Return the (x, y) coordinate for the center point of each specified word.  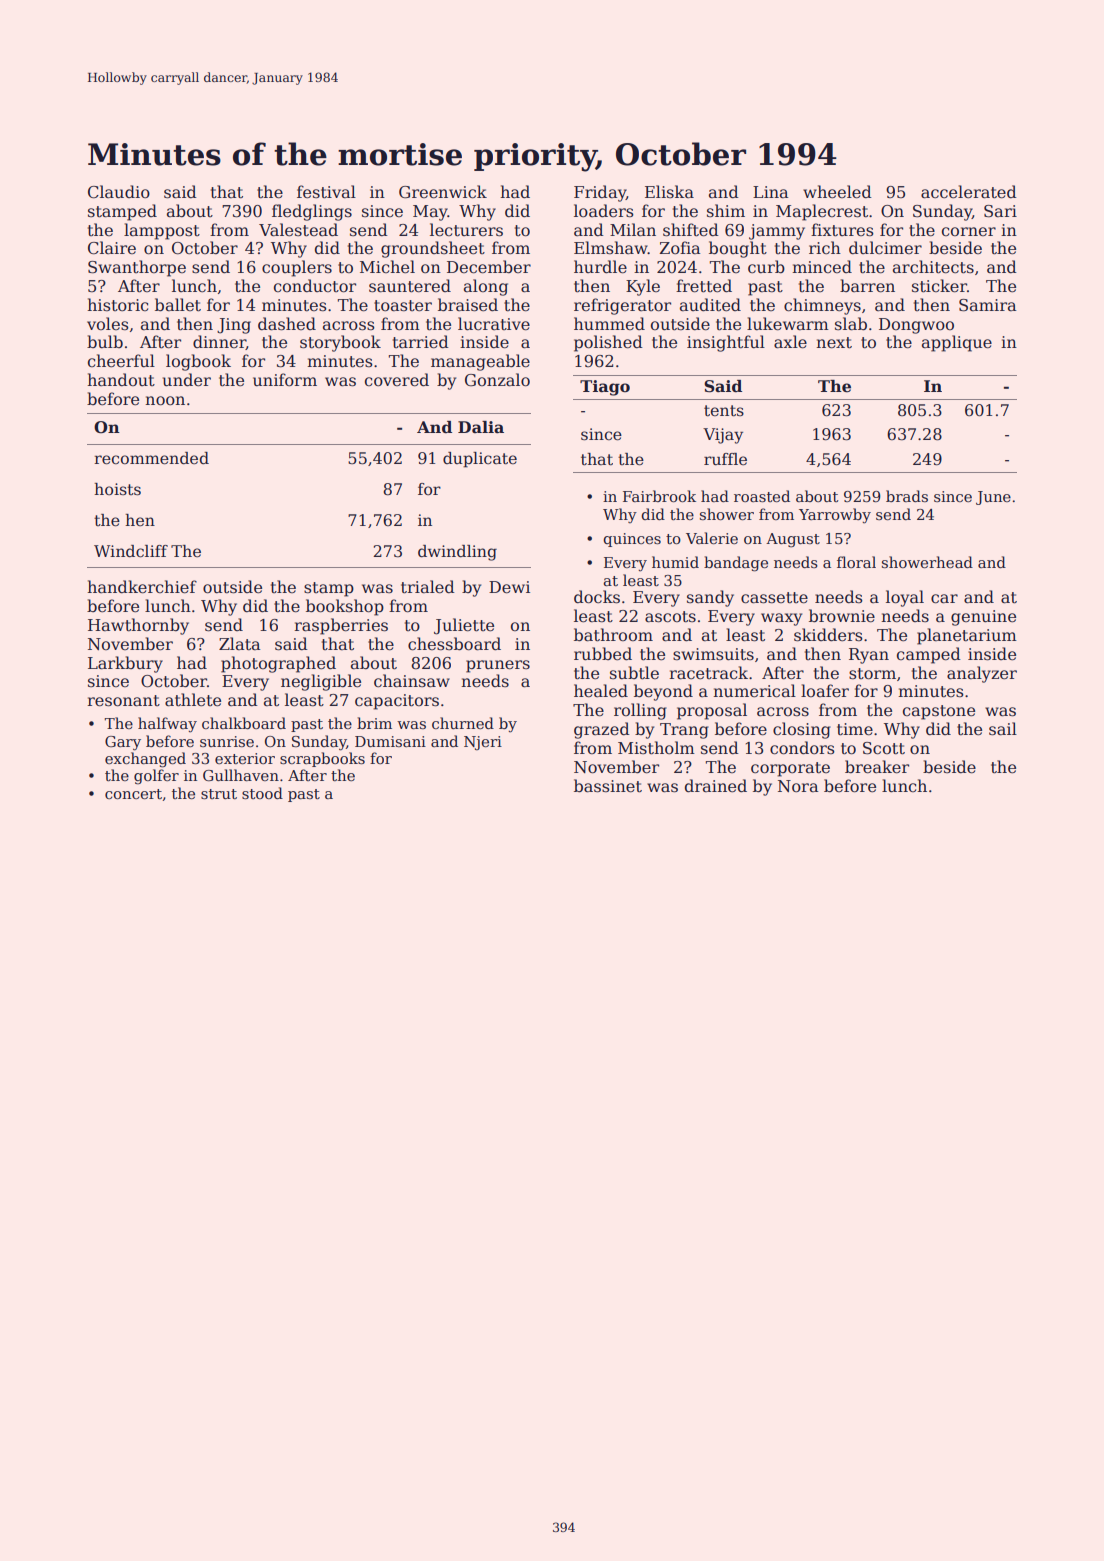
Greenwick (443, 192)
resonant (123, 701)
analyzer (982, 674)
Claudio (119, 192)
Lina (771, 192)
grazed (602, 730)
